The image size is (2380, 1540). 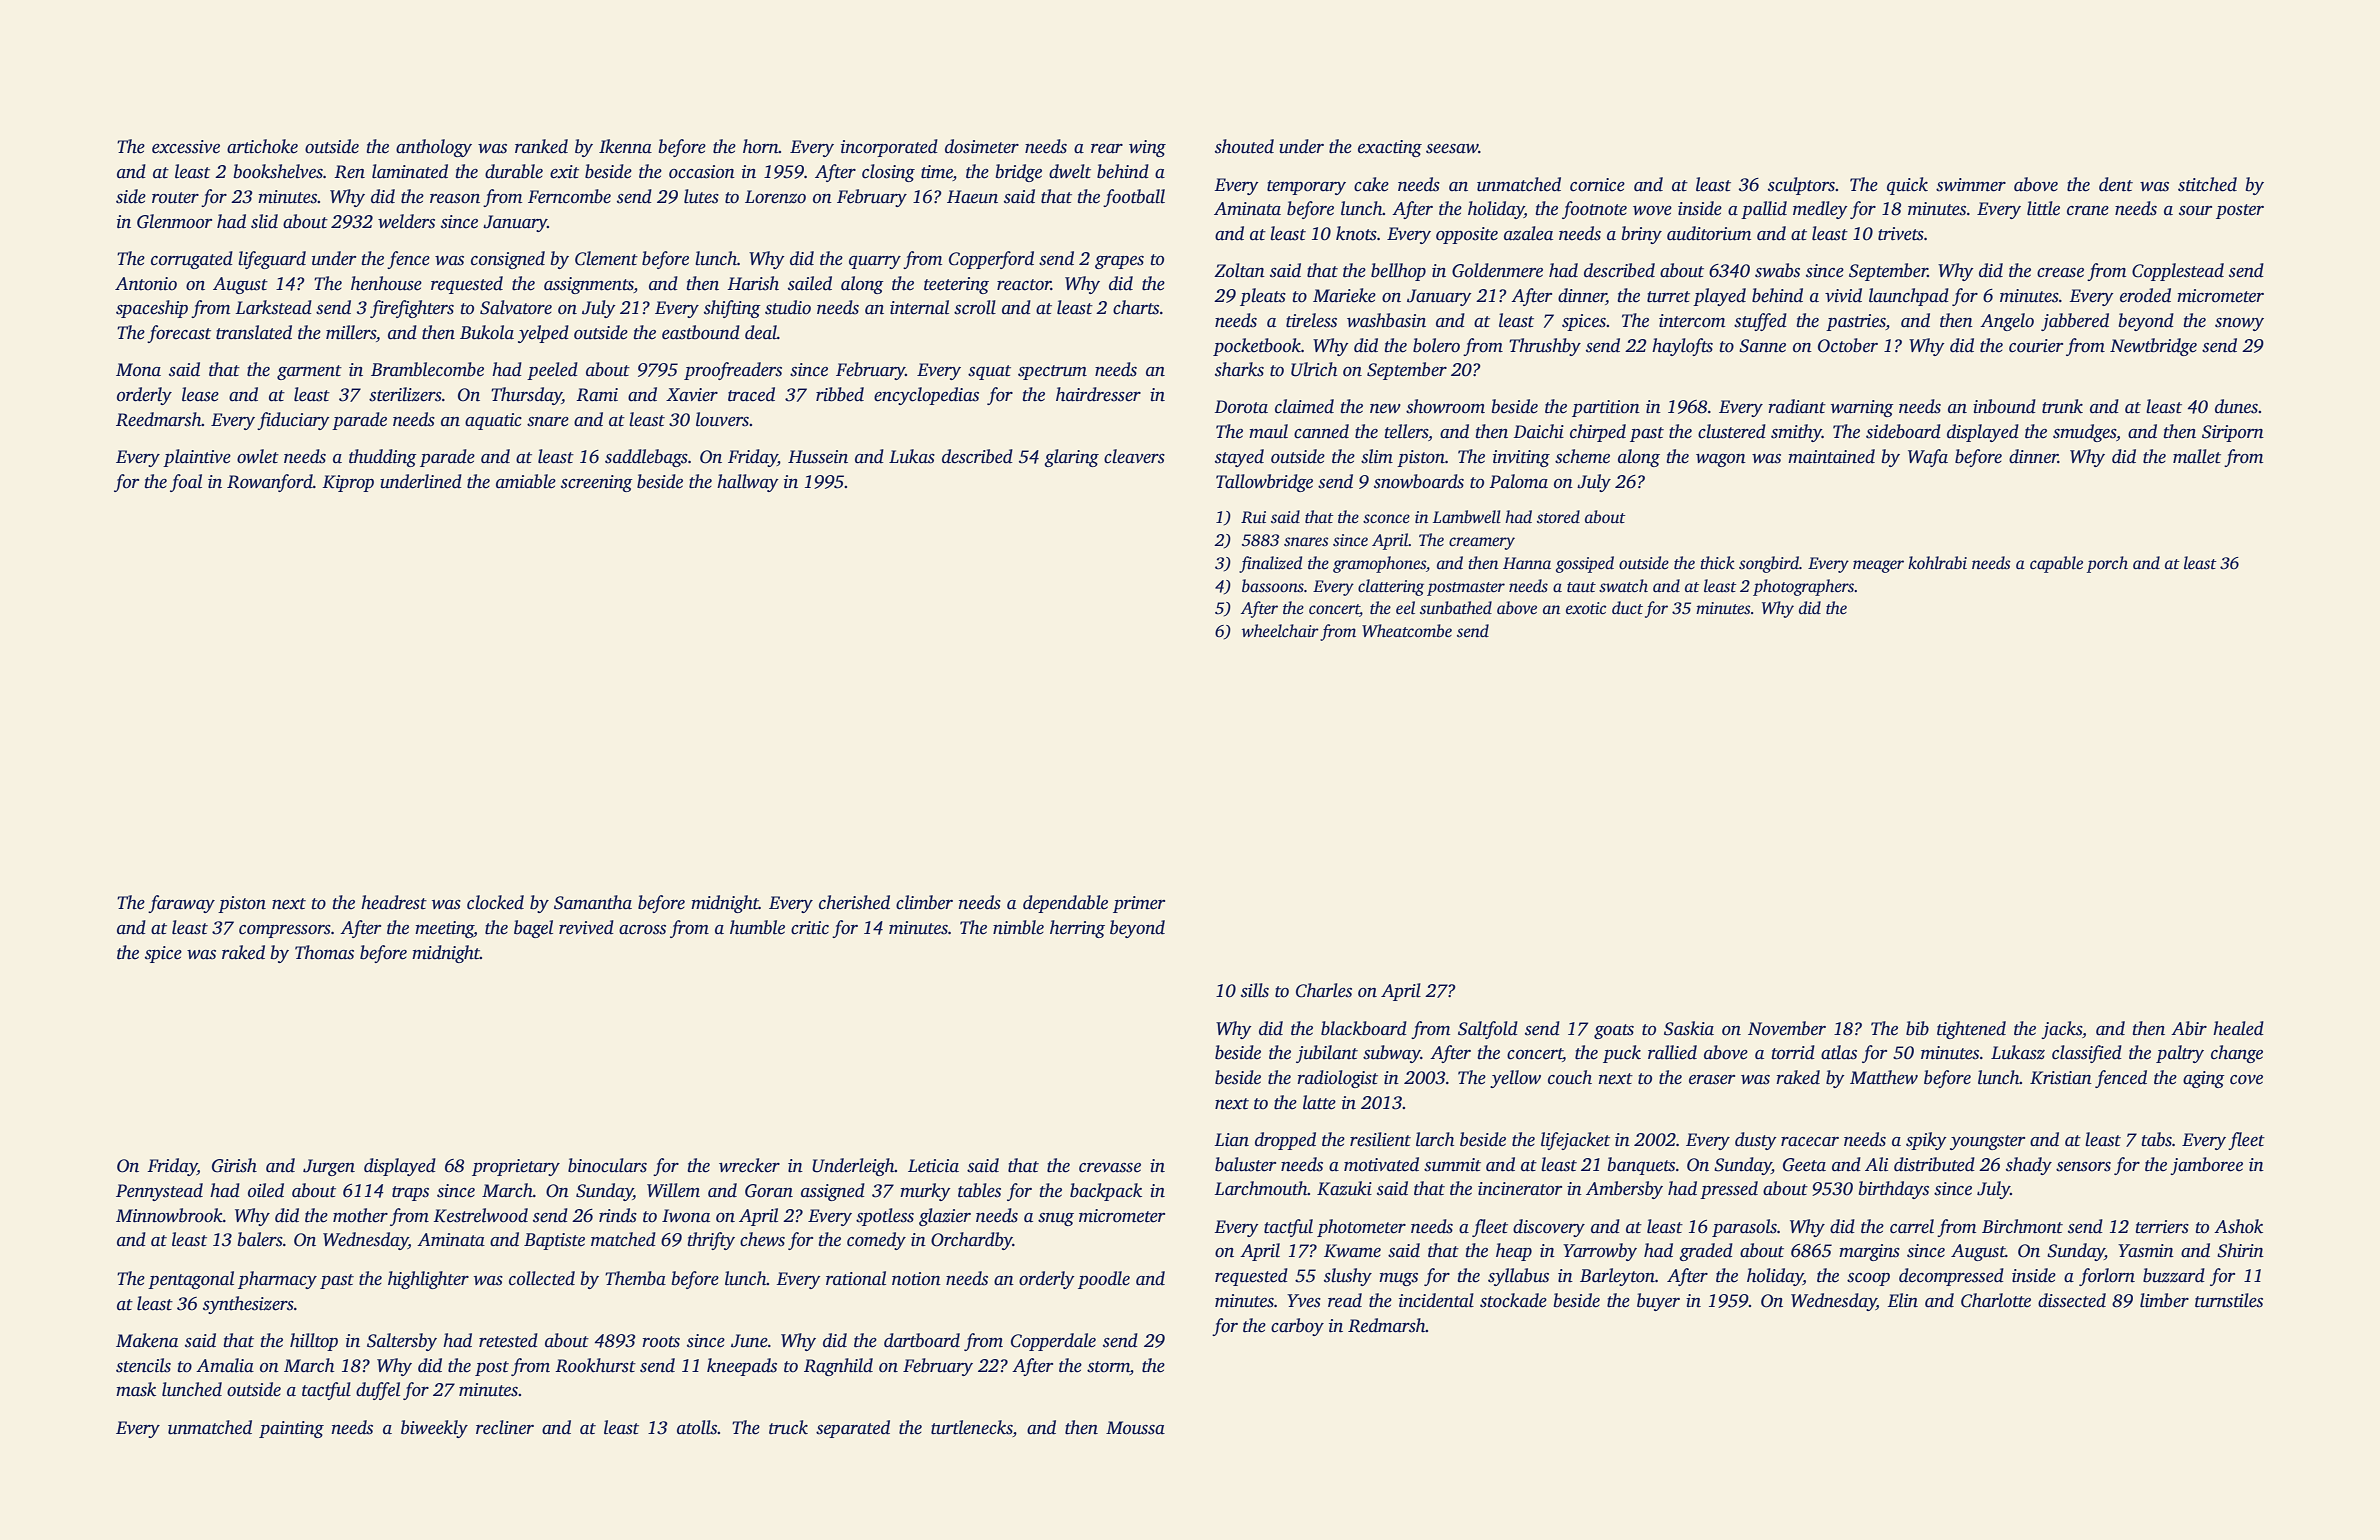 What do you see at coordinates (428, 1280) in the document?
I see `highlighter` at bounding box center [428, 1280].
